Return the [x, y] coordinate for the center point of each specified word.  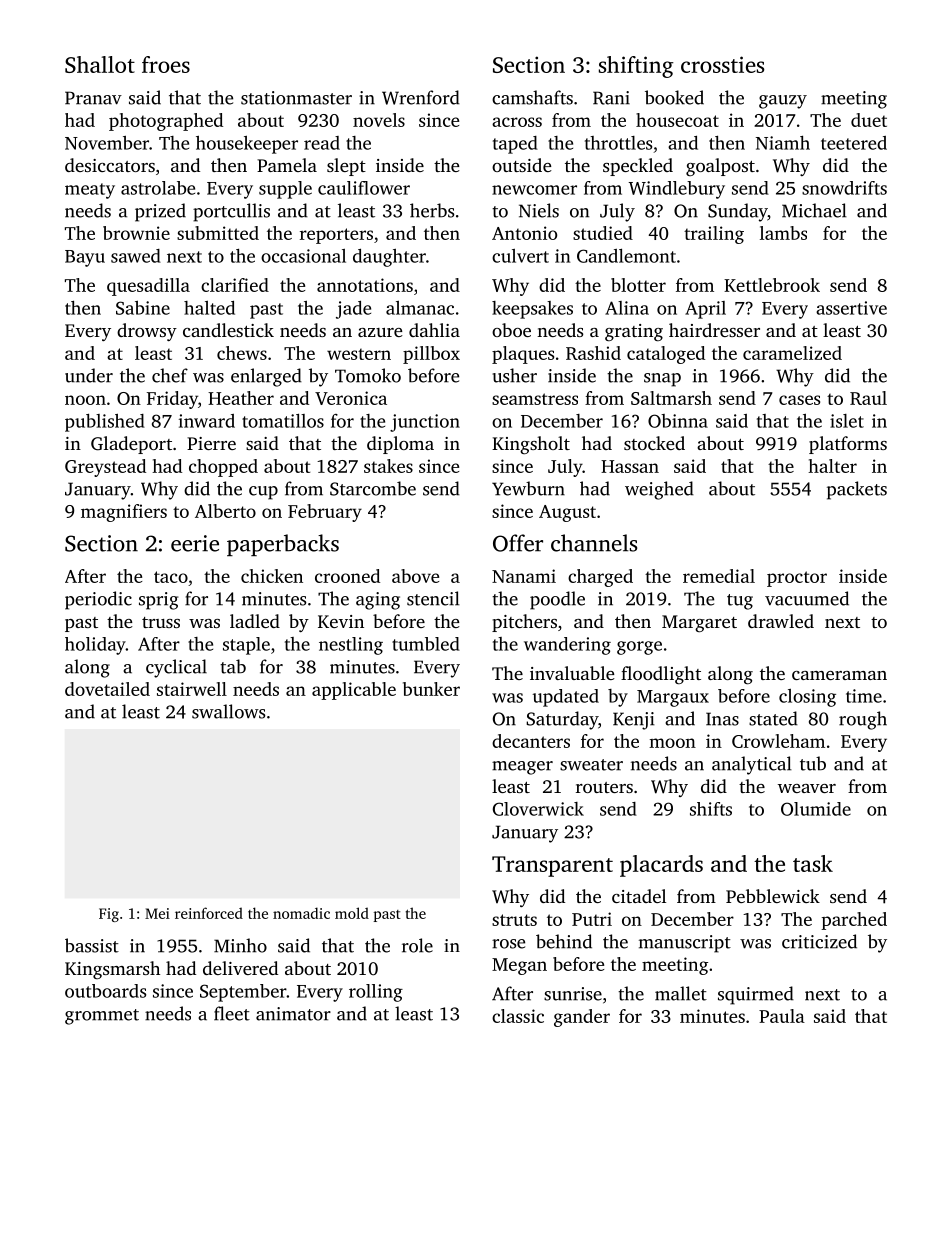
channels [594, 543]
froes [166, 64]
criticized [819, 941]
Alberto [225, 511]
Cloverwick [538, 809]
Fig [109, 915]
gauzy [783, 102]
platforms [848, 445]
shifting [636, 67]
